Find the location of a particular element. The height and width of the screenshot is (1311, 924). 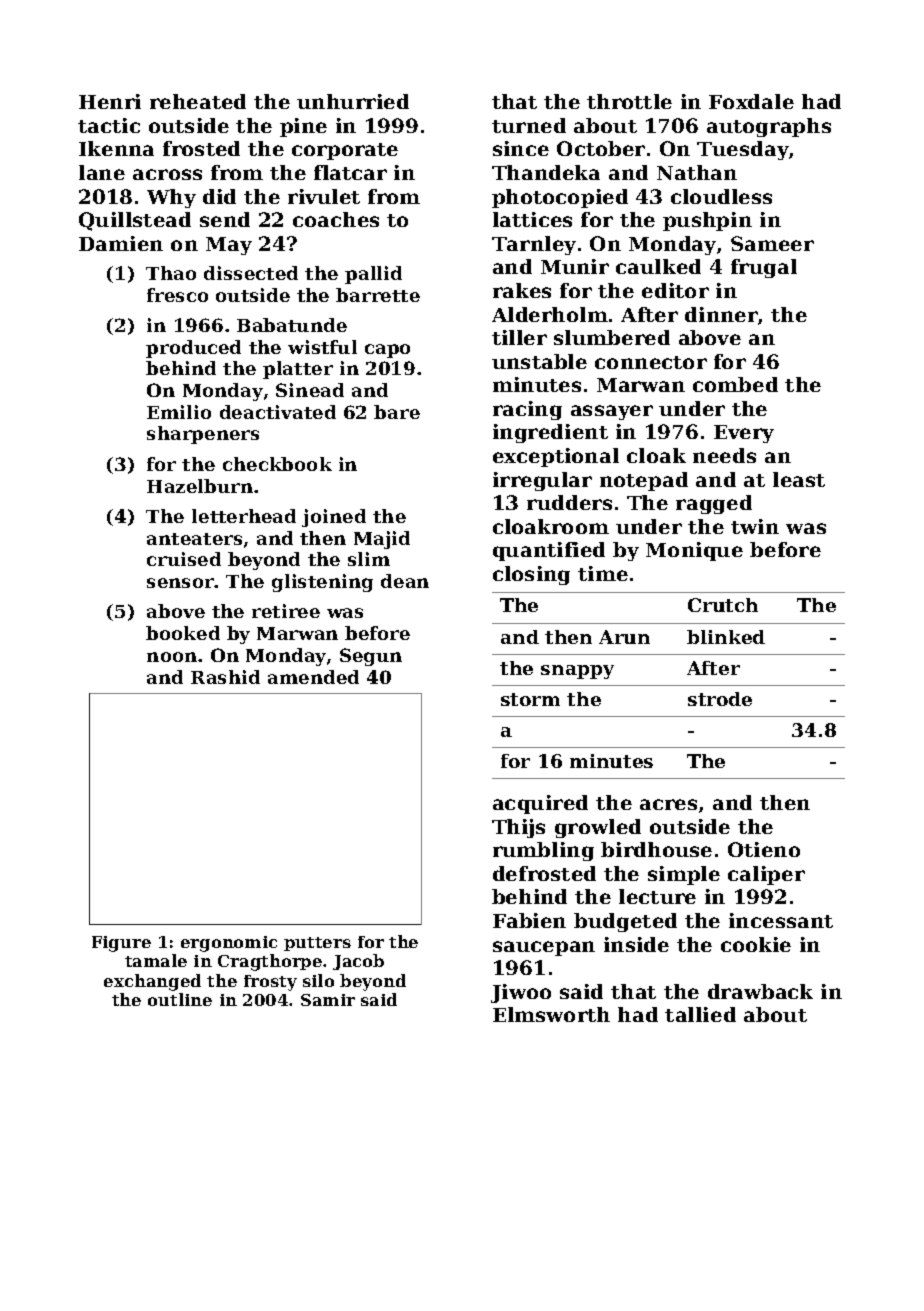

booked is located at coordinates (183, 633).
